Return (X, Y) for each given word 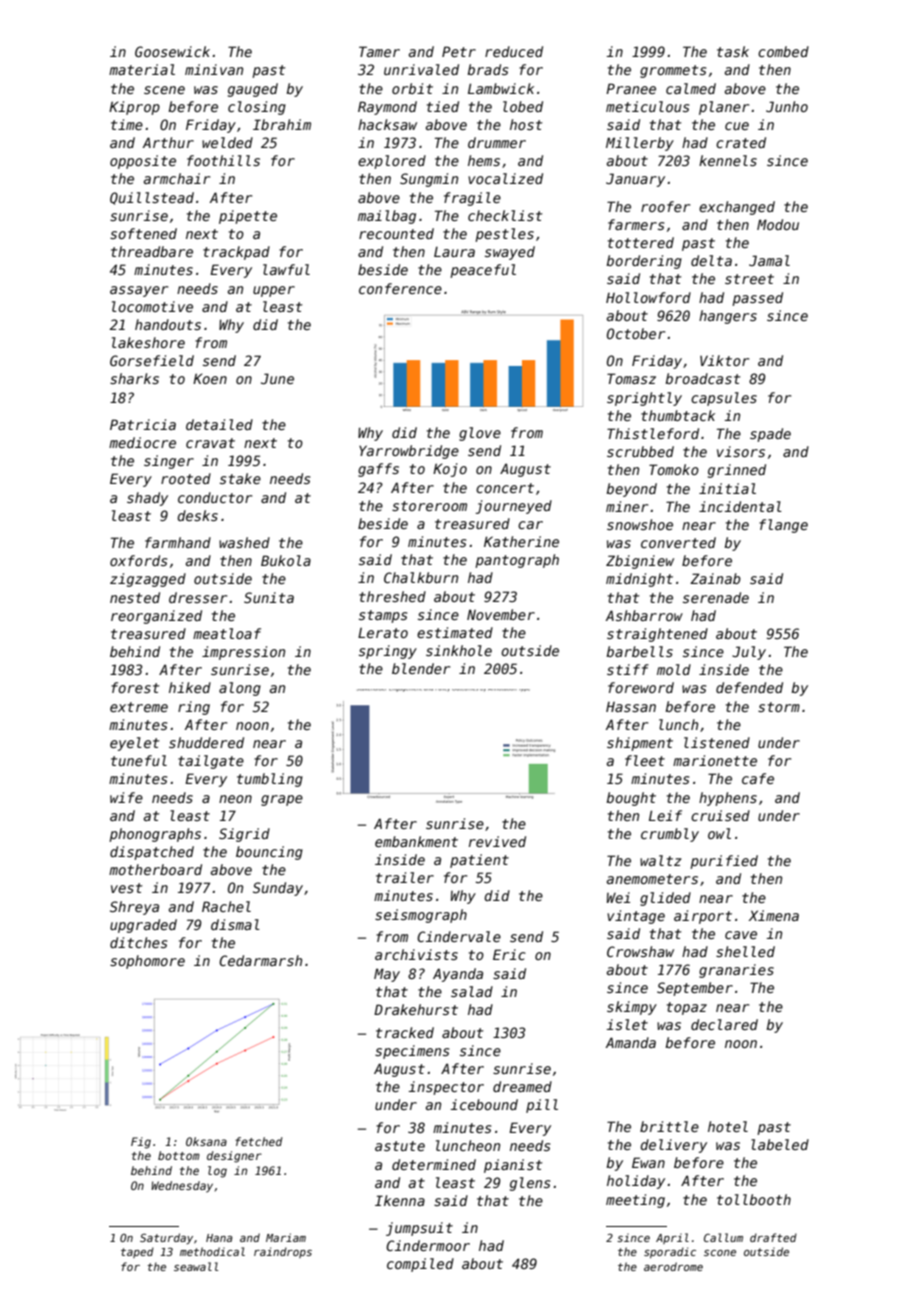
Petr (459, 51)
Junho (787, 106)
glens (530, 1184)
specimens (412, 1052)
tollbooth (754, 1199)
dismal (235, 924)
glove (480, 434)
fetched (259, 1141)
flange (783, 526)
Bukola (286, 560)
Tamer (379, 51)
